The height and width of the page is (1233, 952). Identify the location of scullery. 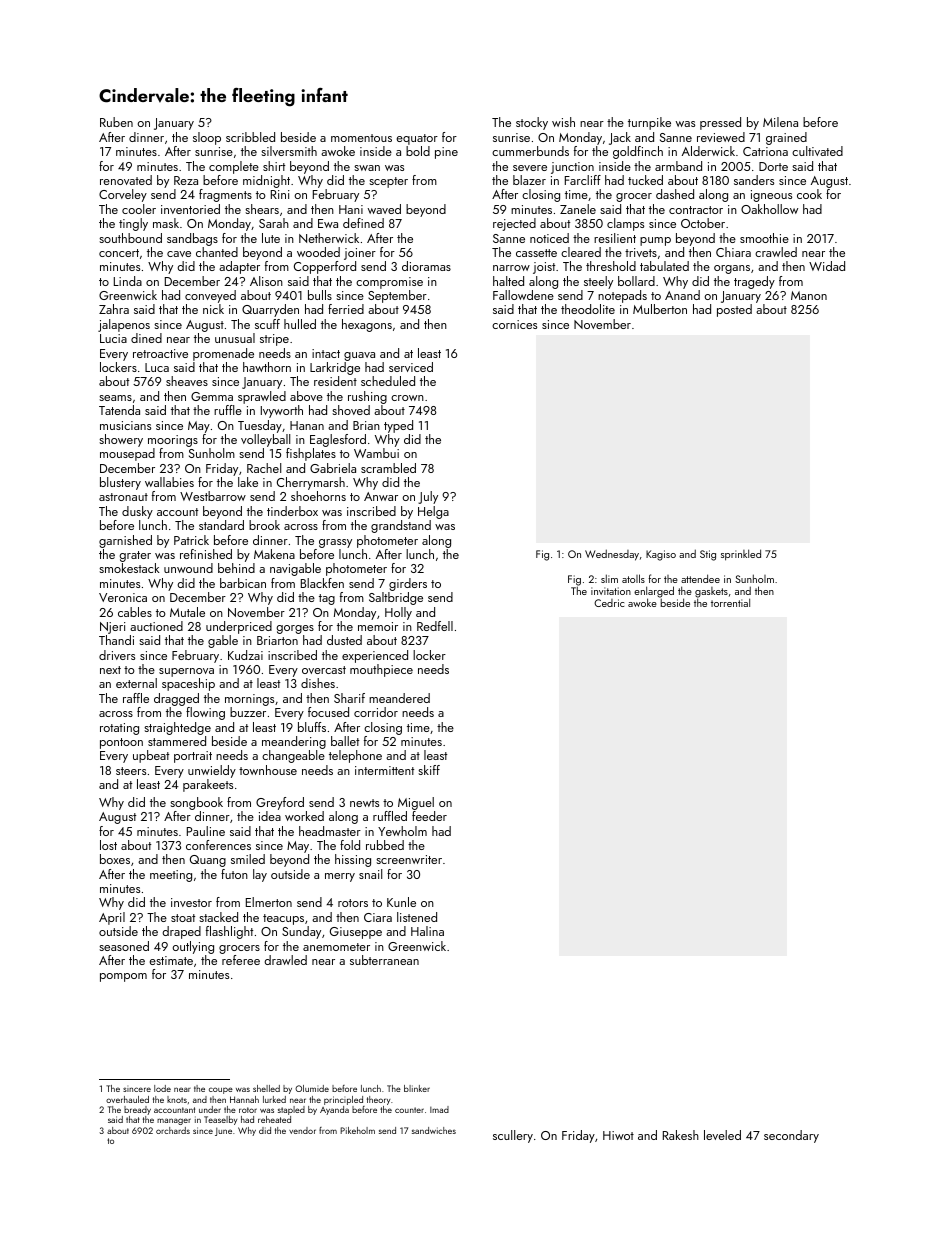
(513, 1136).
